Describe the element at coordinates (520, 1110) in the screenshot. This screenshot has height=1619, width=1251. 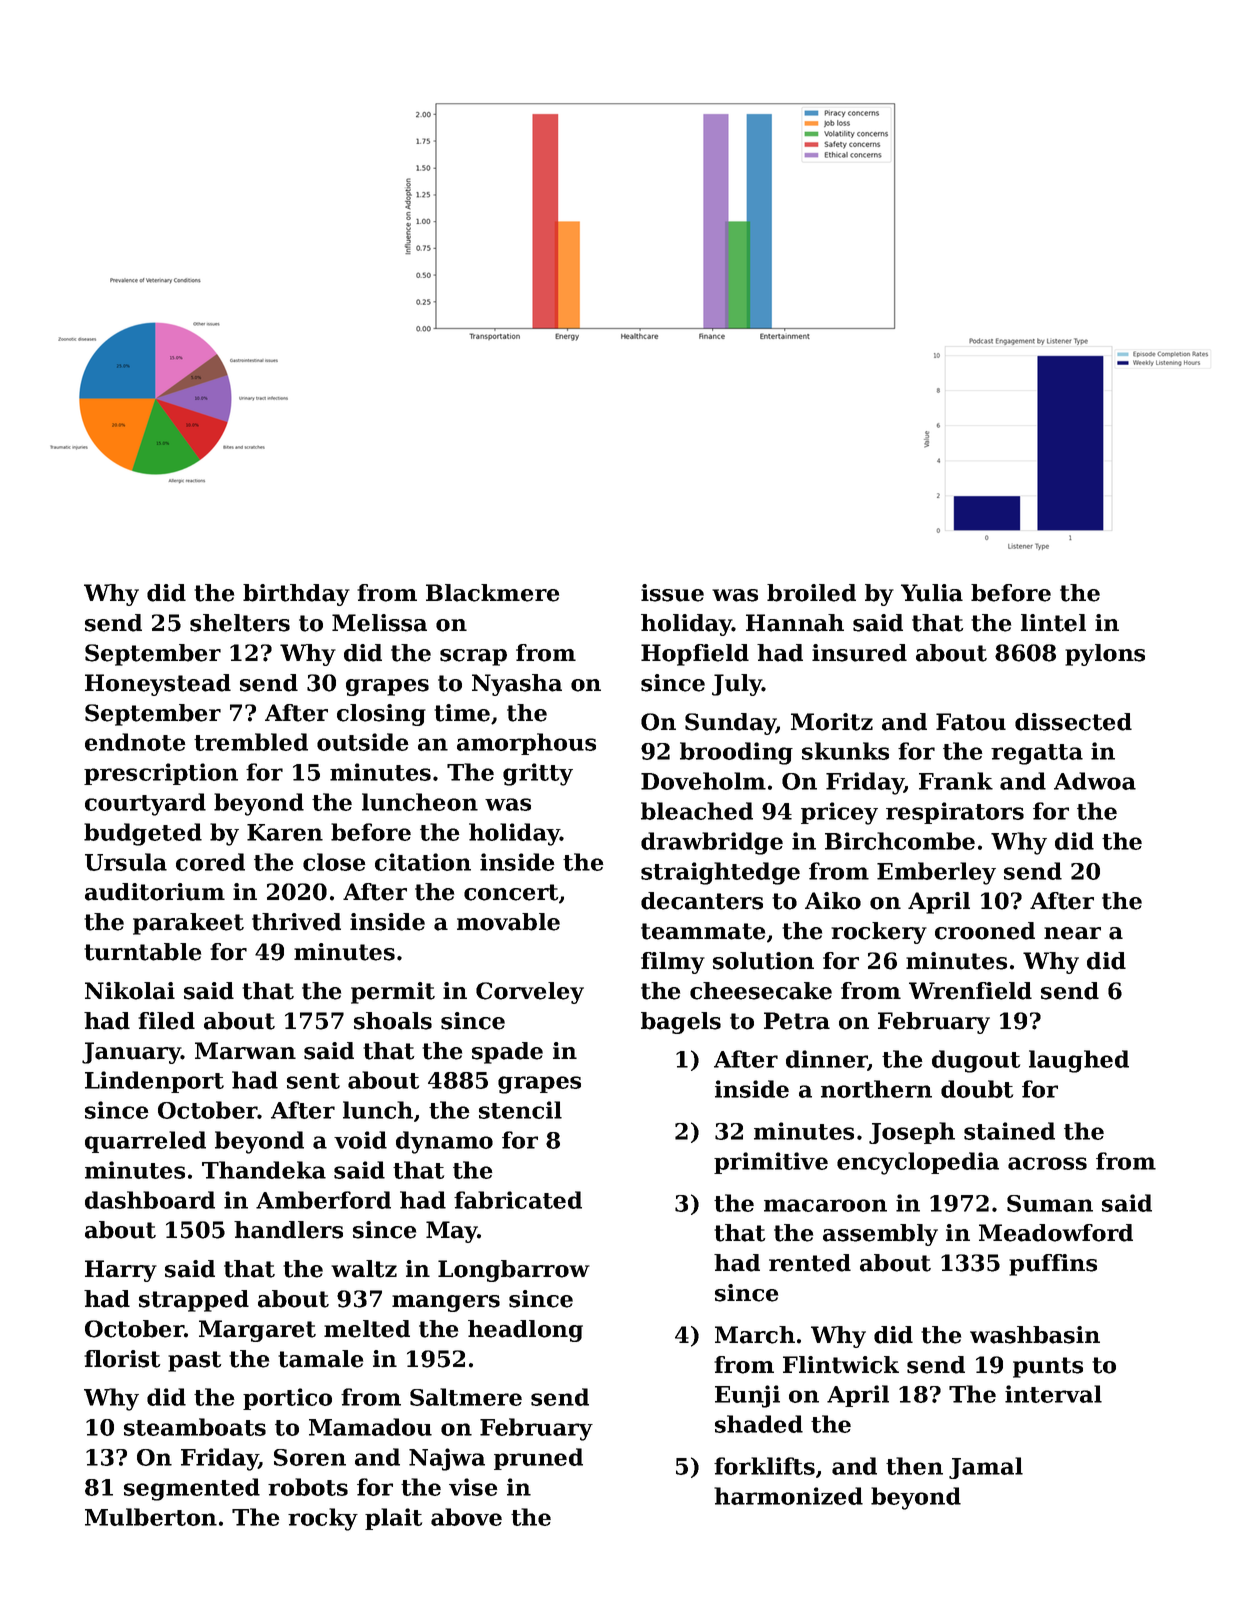
I see `stencil` at that location.
